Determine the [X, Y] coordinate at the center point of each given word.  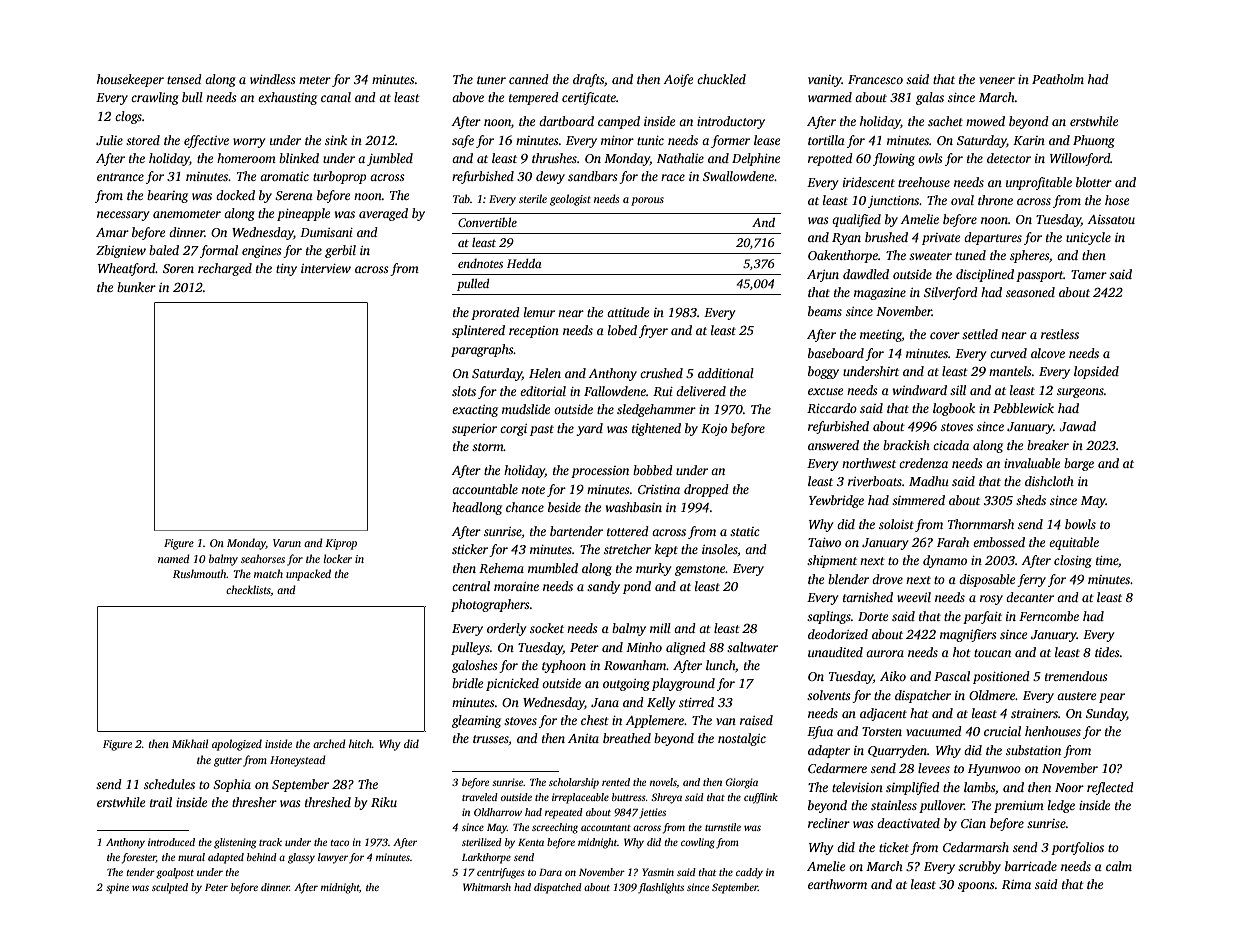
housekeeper [130, 80]
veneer [997, 80]
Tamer [1089, 274]
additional [726, 373]
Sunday [1106, 714]
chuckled [721, 79]
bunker [136, 287]
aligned [686, 648]
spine [117, 888]
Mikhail [190, 743]
